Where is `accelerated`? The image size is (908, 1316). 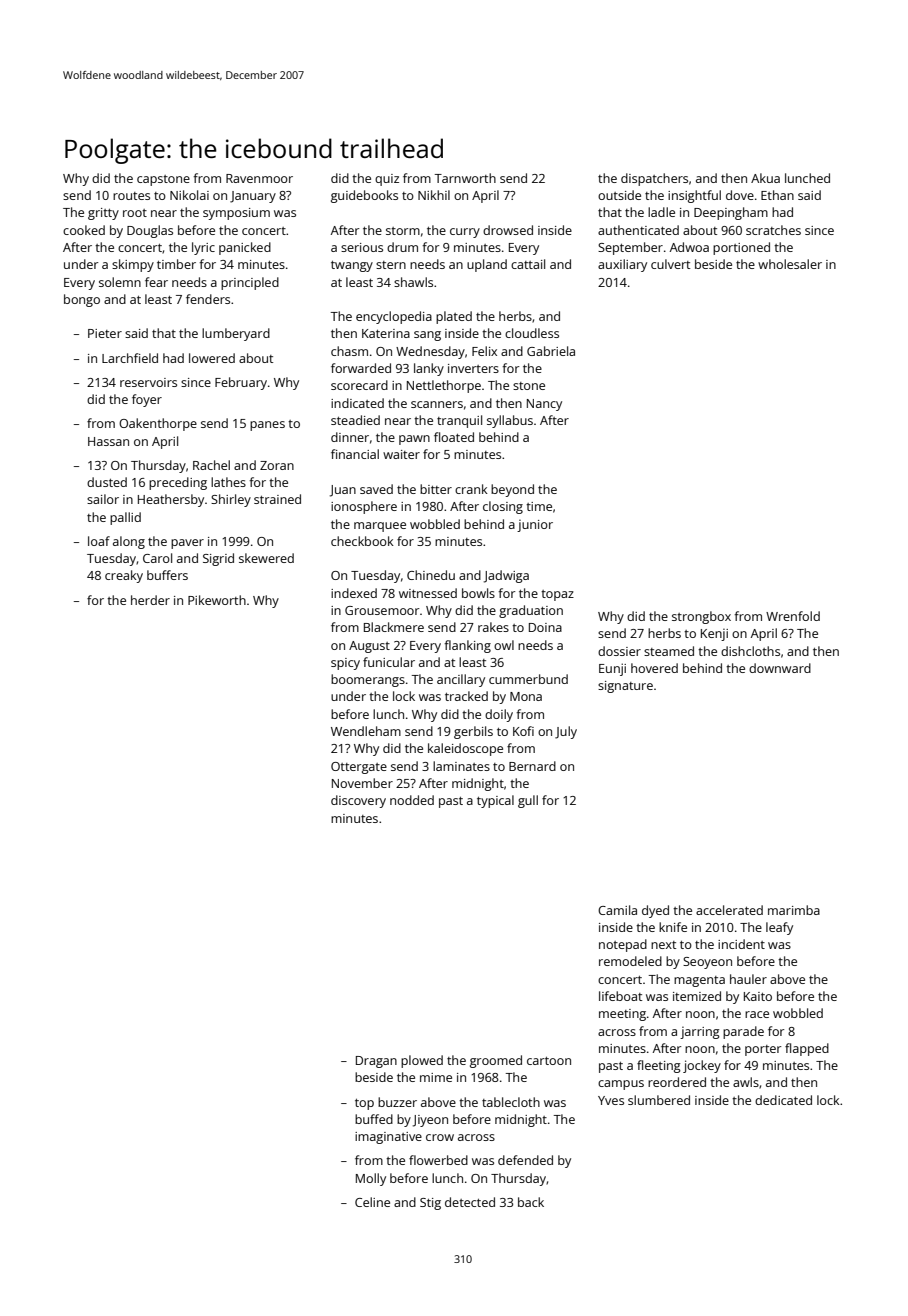
accelerated is located at coordinates (729, 910).
